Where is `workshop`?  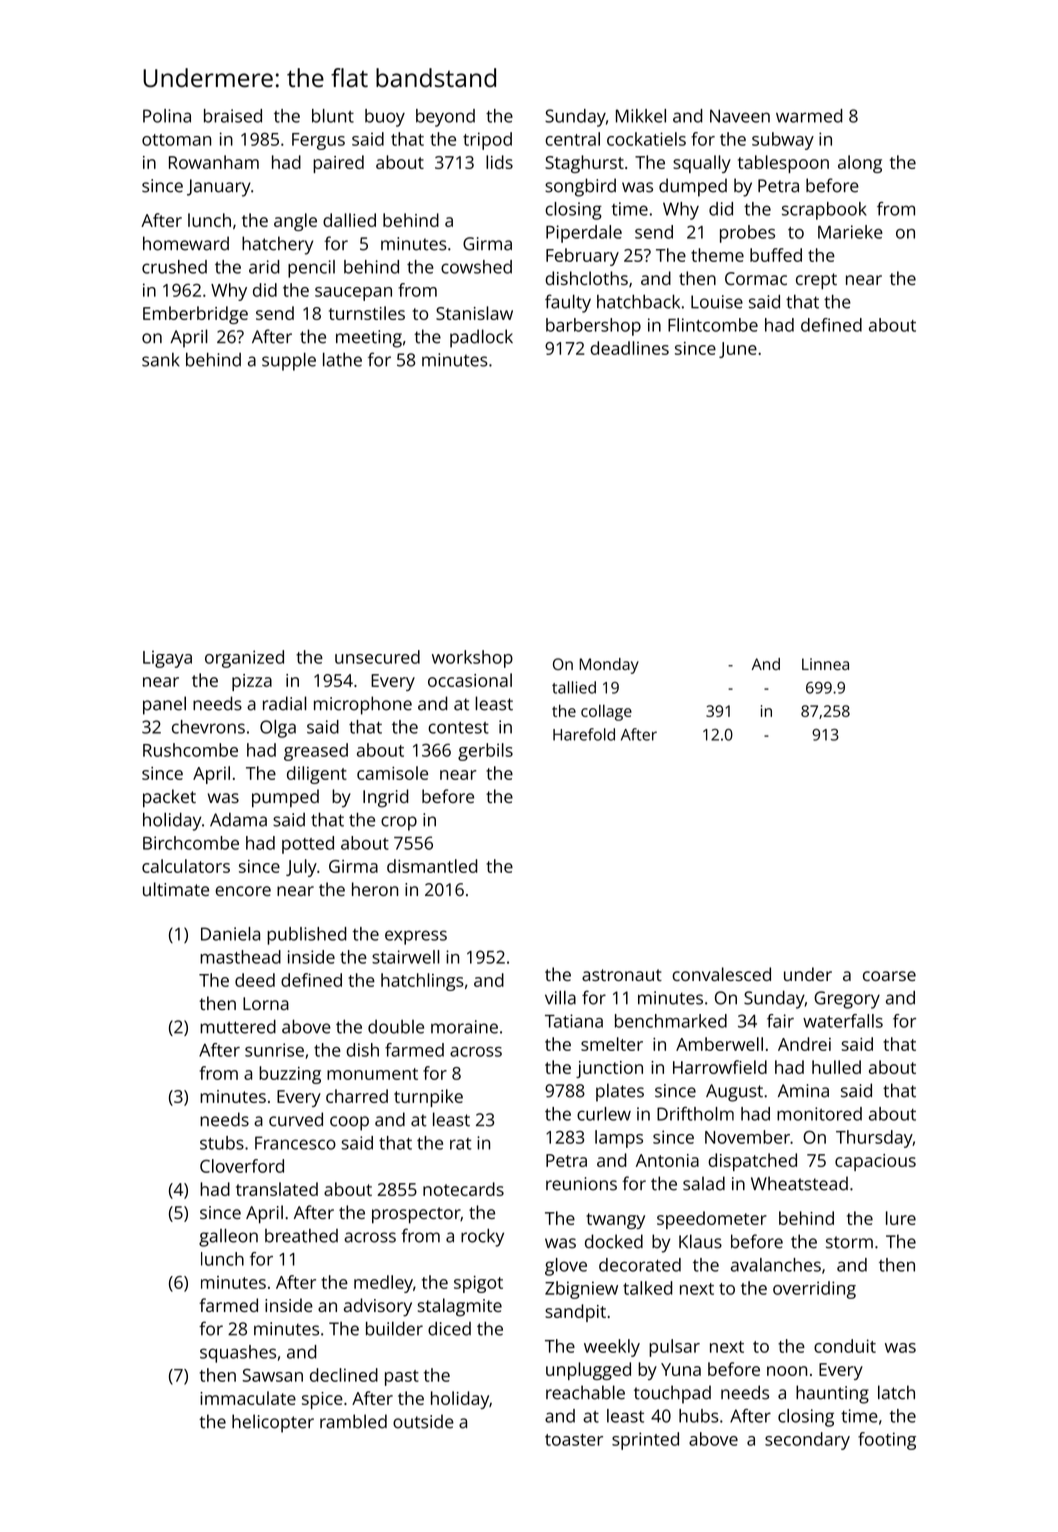
workshop is located at coordinates (472, 659).
